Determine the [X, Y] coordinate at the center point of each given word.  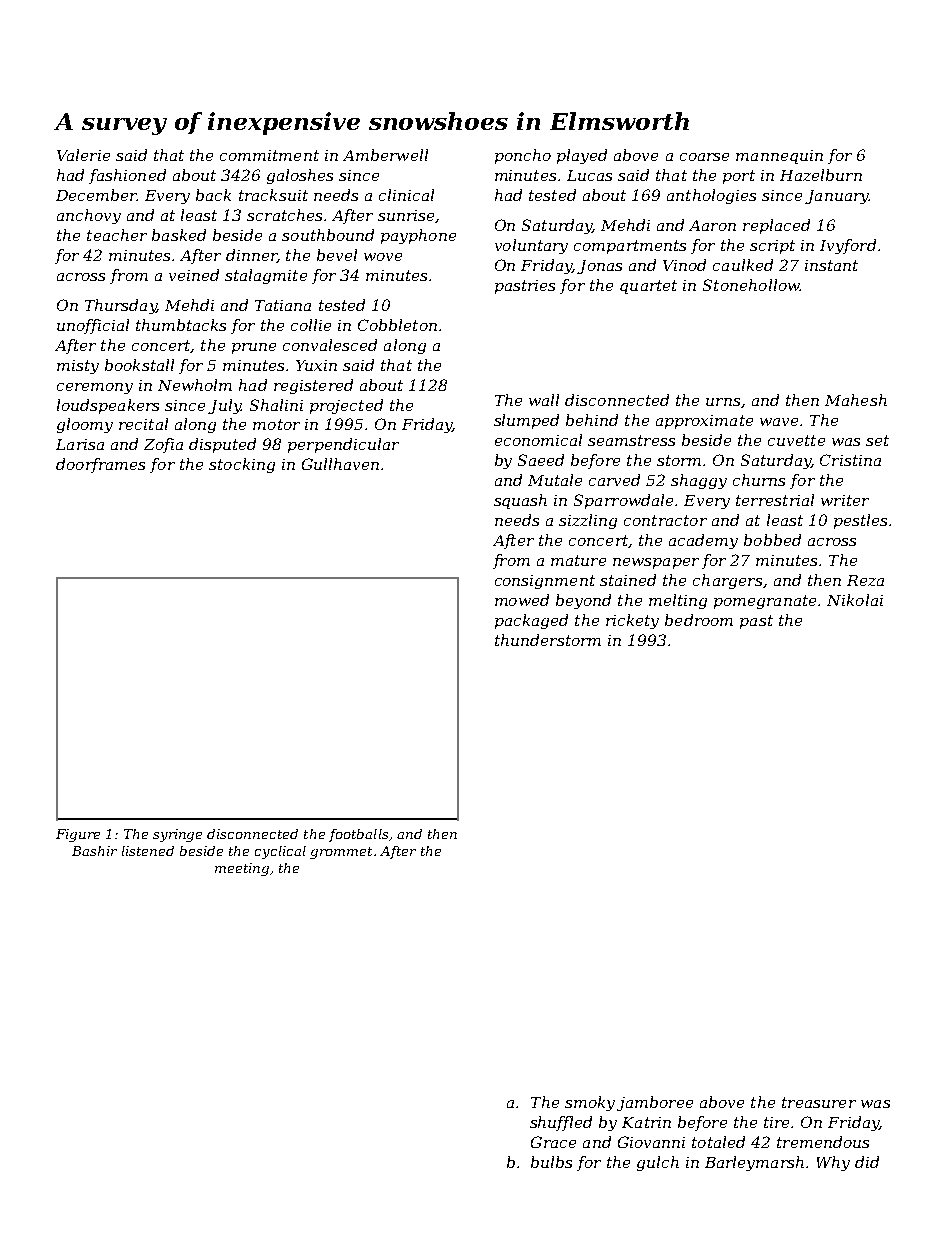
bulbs [551, 1162]
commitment [269, 155]
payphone [418, 236]
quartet [648, 287]
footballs [358, 835]
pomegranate [765, 602]
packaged [531, 621]
